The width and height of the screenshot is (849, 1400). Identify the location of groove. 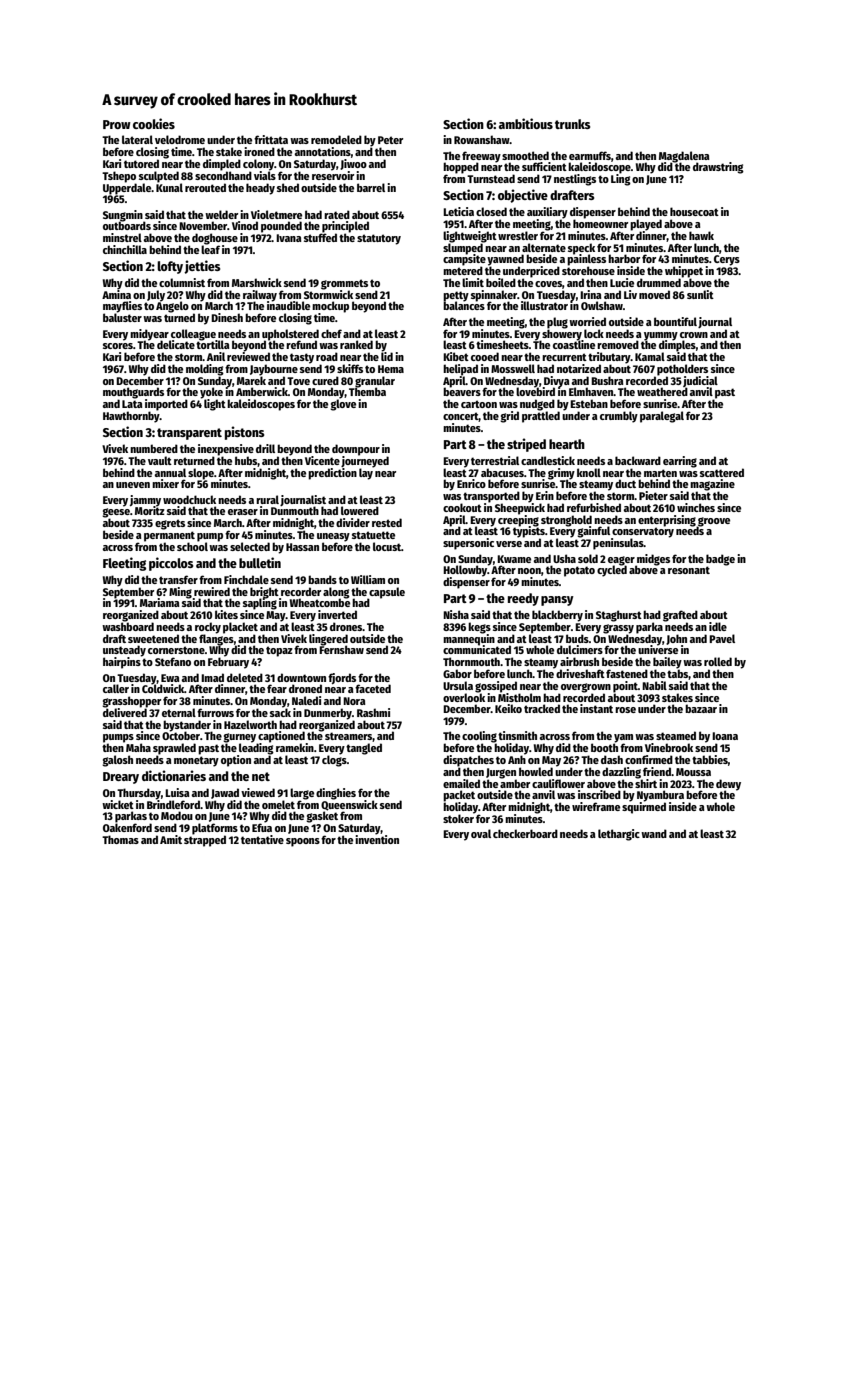
(713, 522).
